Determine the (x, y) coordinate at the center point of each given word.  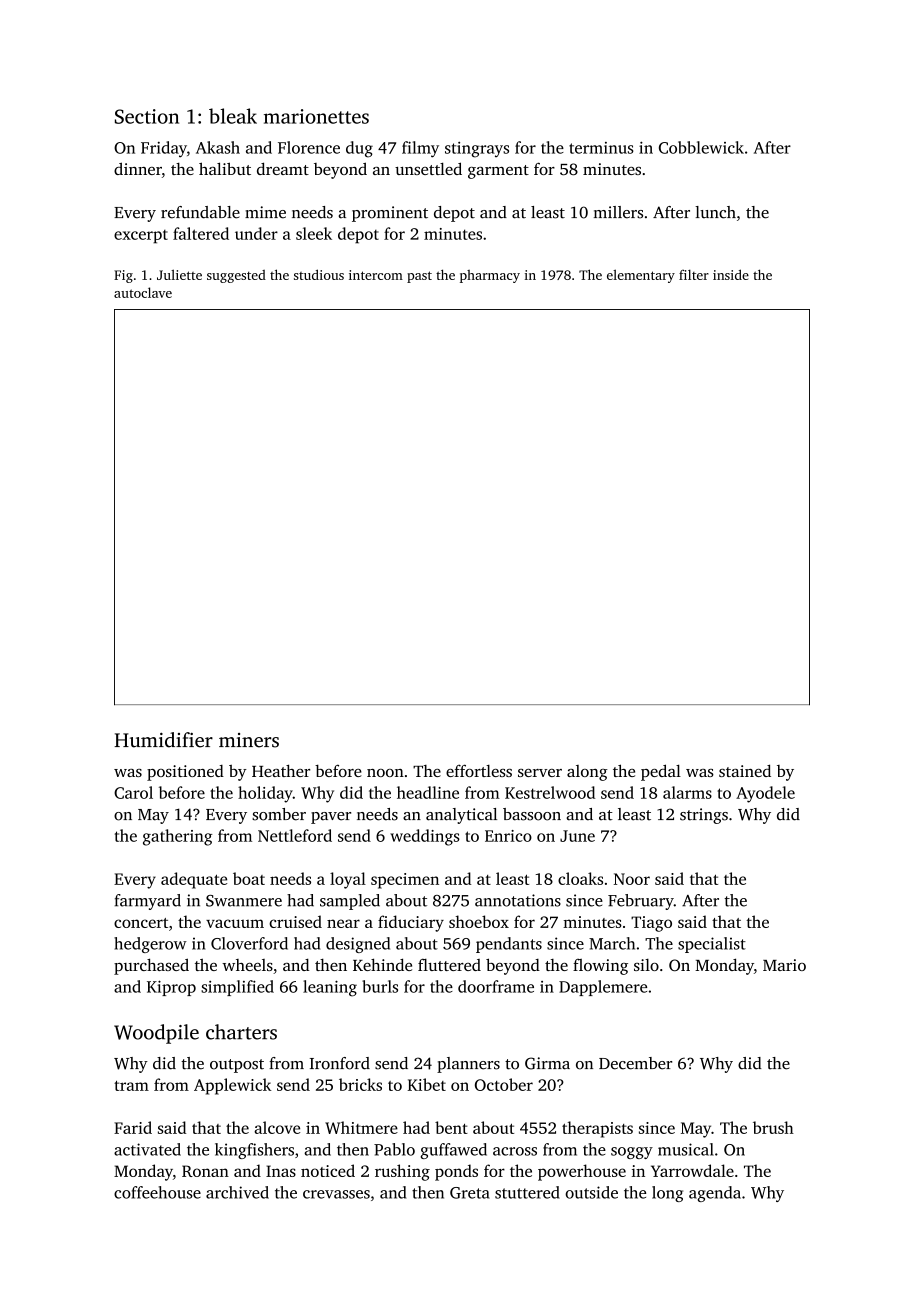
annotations (518, 900)
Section (147, 116)
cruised (295, 921)
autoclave (143, 292)
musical (686, 1149)
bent (451, 1127)
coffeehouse (157, 1192)
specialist (712, 945)
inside (731, 274)
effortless (479, 770)
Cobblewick (701, 147)
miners (249, 740)
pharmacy (490, 276)
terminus (601, 148)
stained (745, 770)
